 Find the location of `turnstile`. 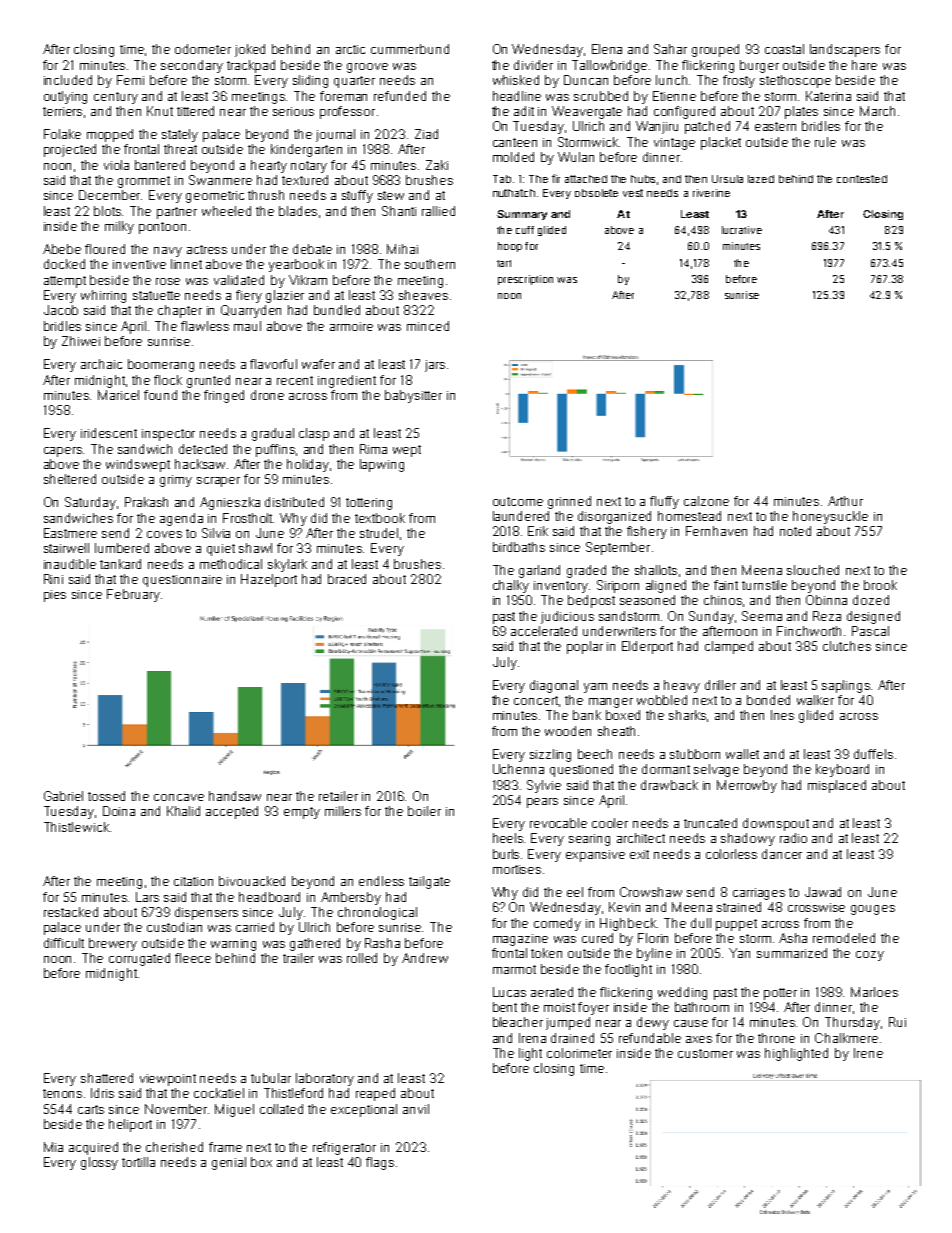

turnstile is located at coordinates (764, 585).
